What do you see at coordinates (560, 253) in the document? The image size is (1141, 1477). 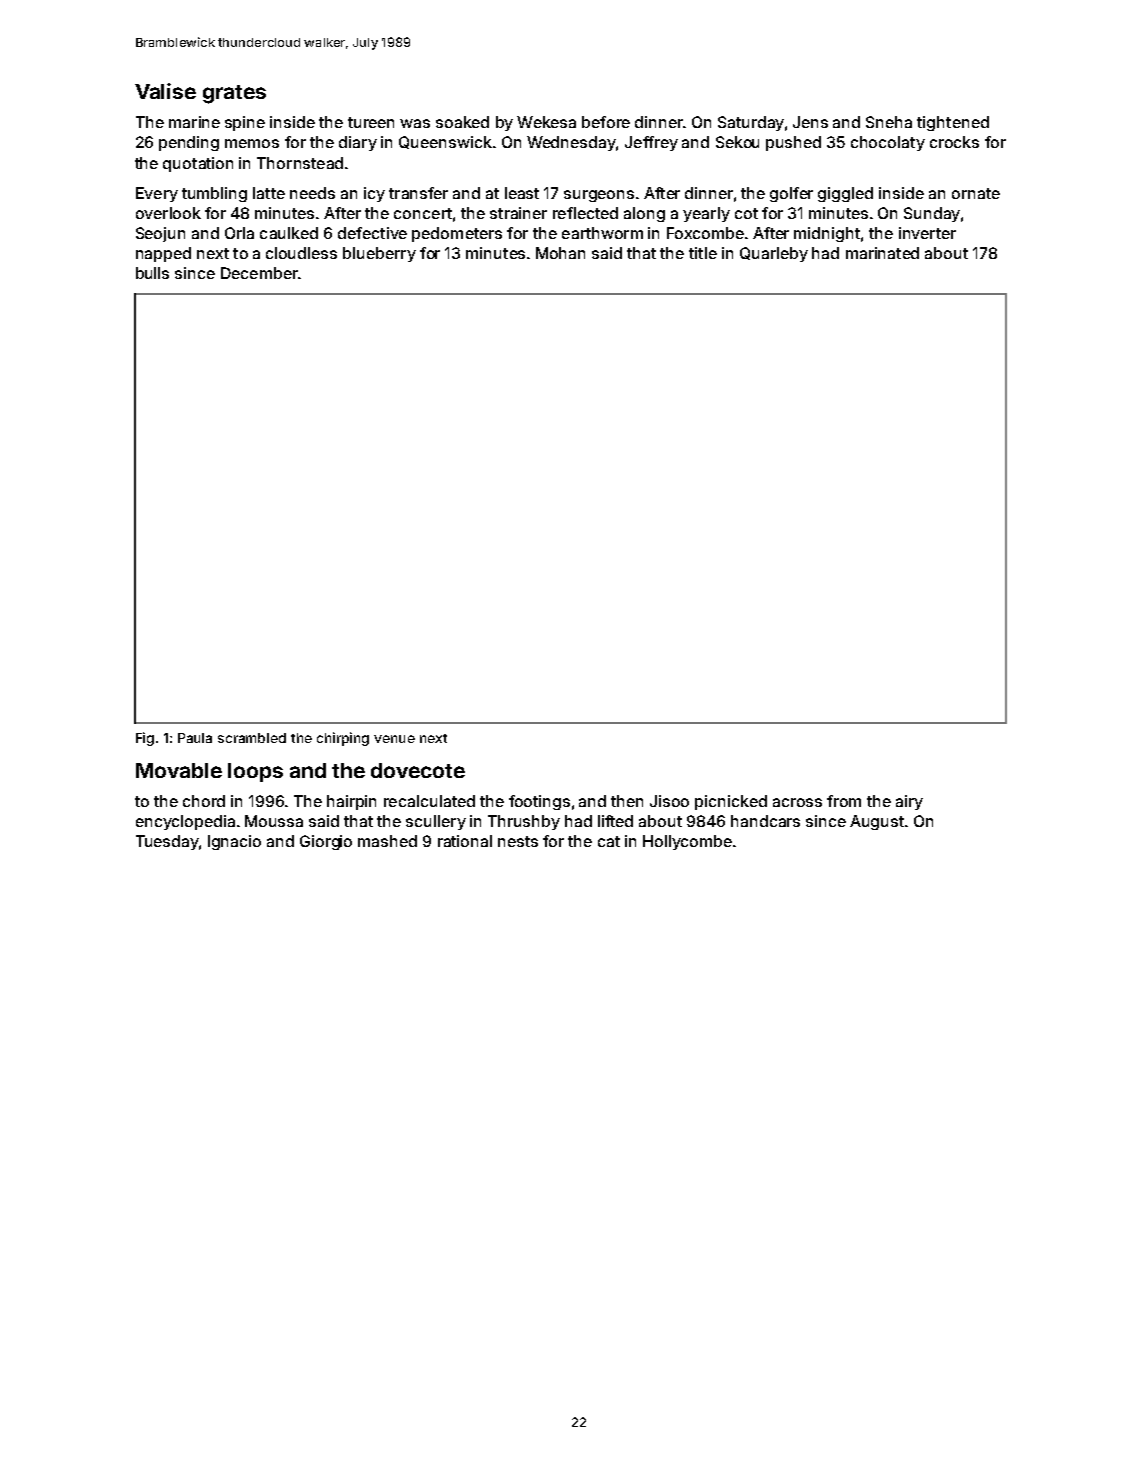 I see `Mohan` at bounding box center [560, 253].
